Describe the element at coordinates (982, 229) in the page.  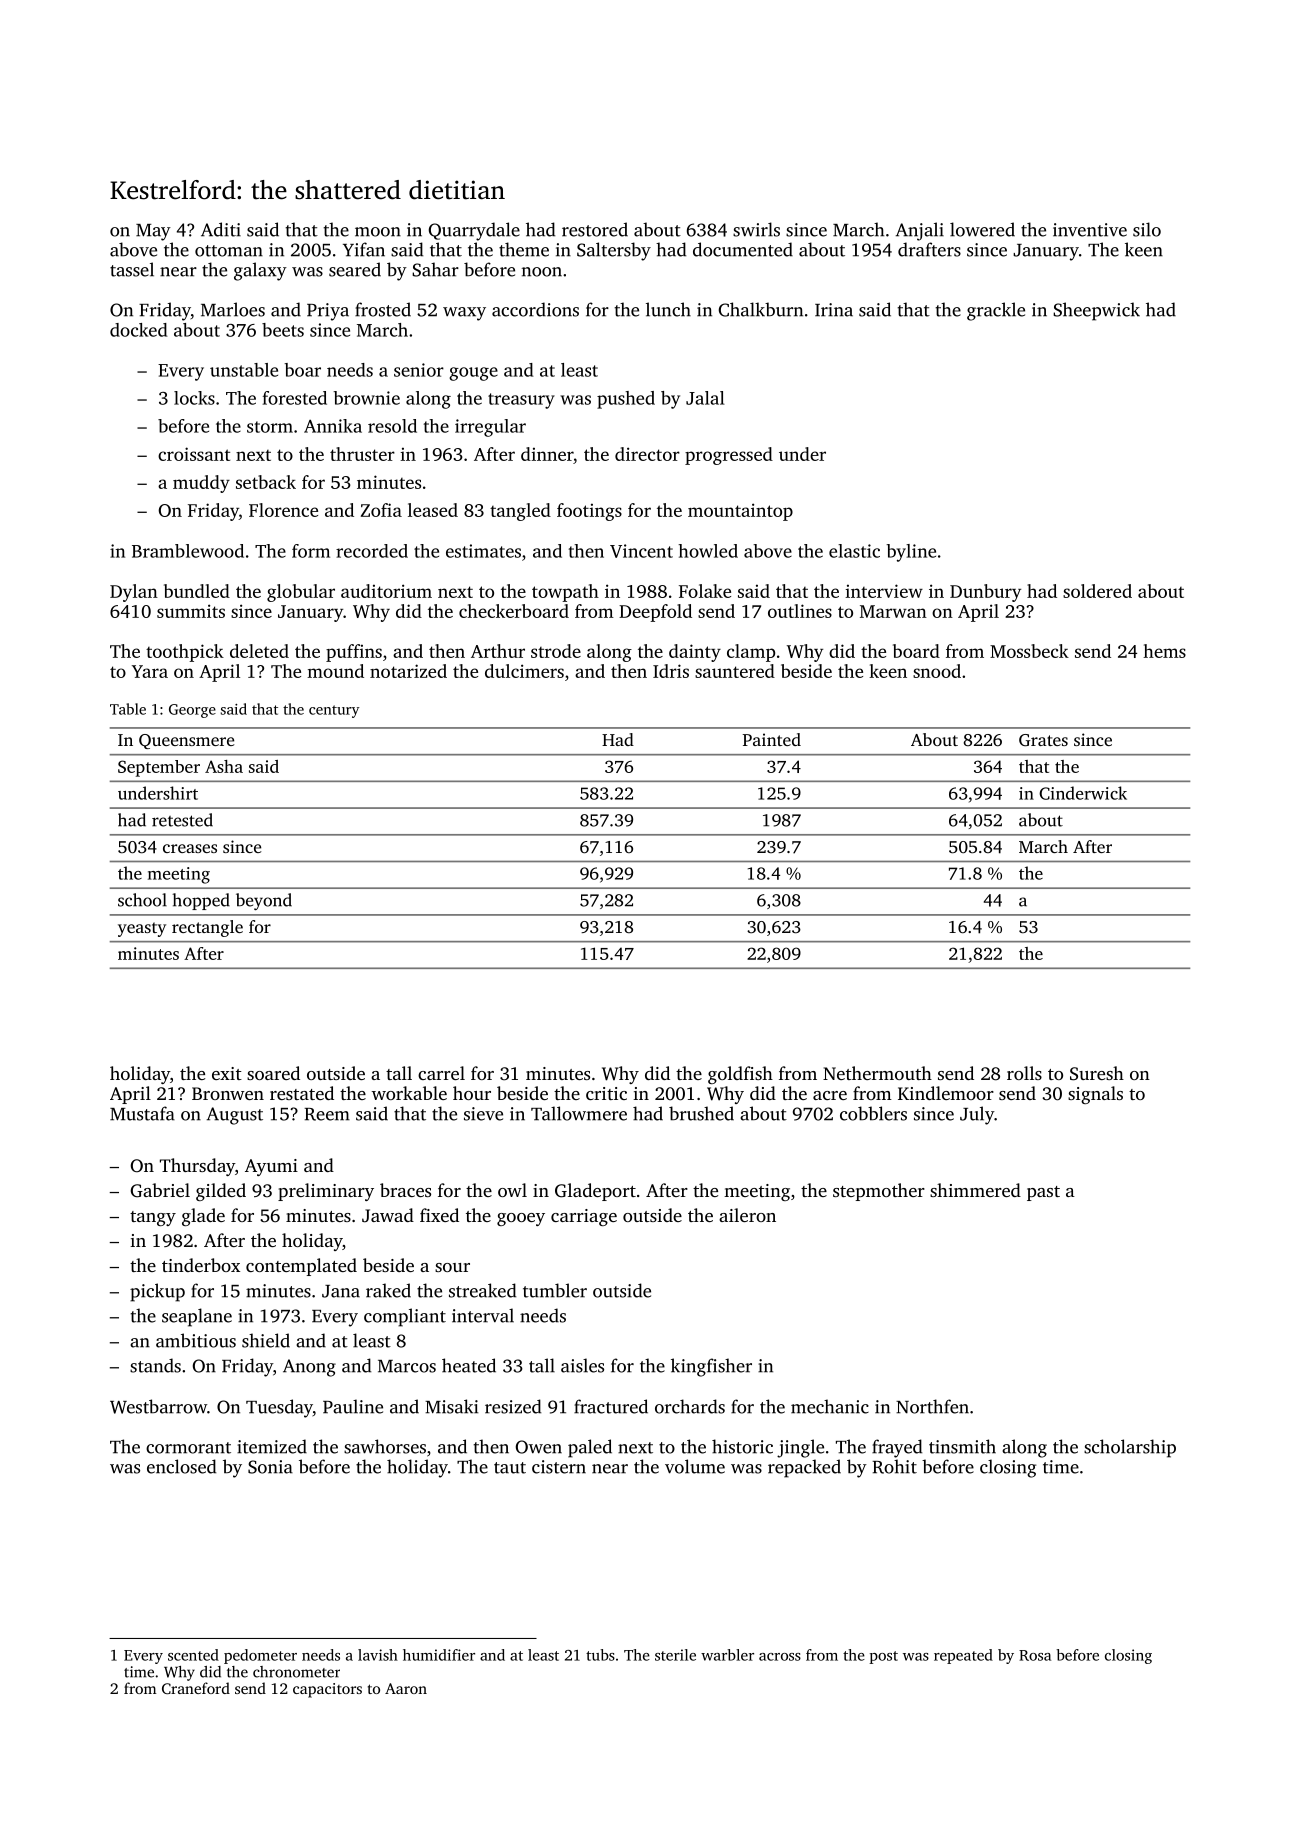
I see `lowered` at that location.
